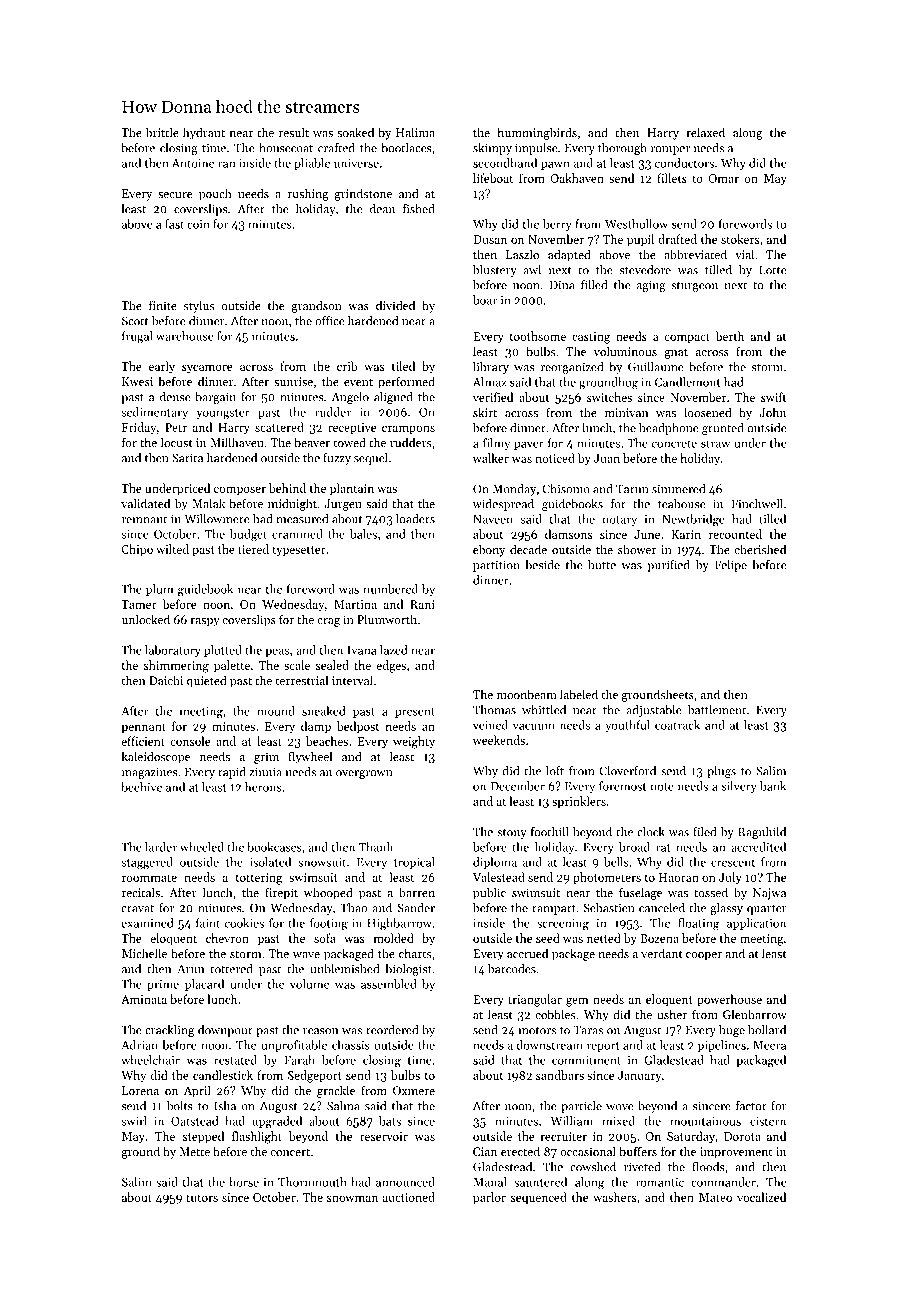 The height and width of the screenshot is (1316, 908). I want to click on Halima, so click(415, 132).
